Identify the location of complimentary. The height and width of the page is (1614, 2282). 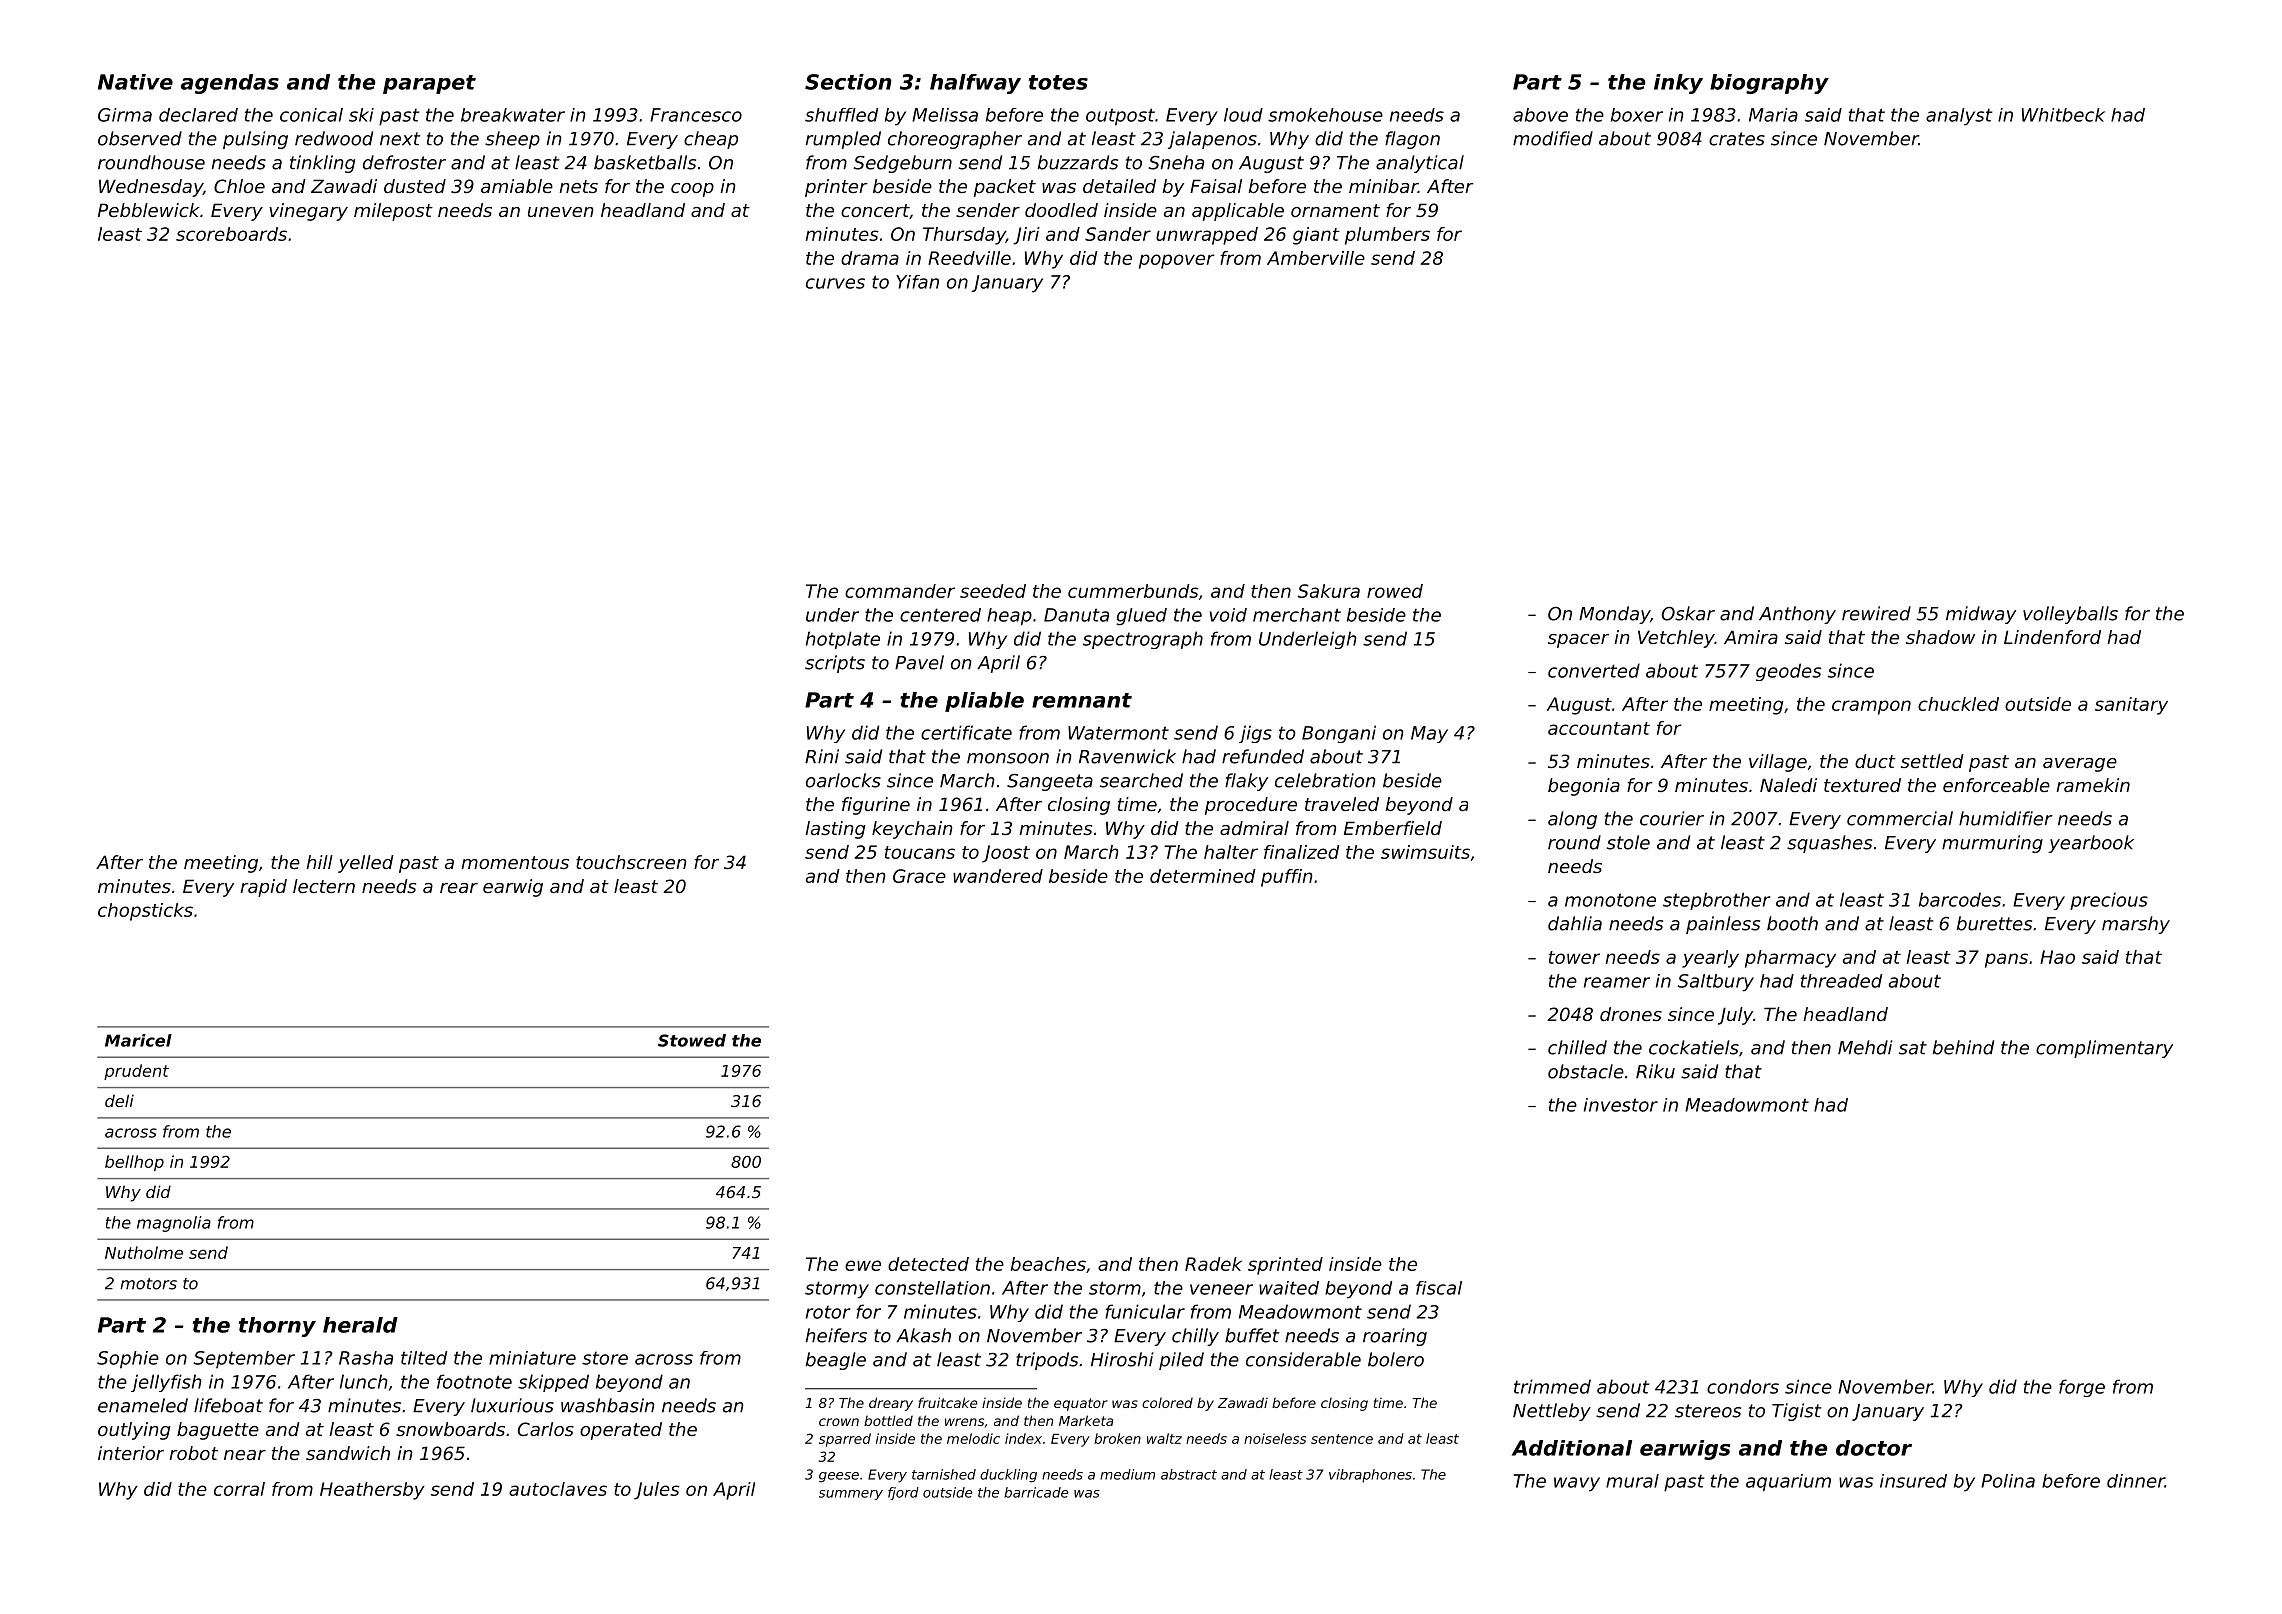
(2104, 1049).
